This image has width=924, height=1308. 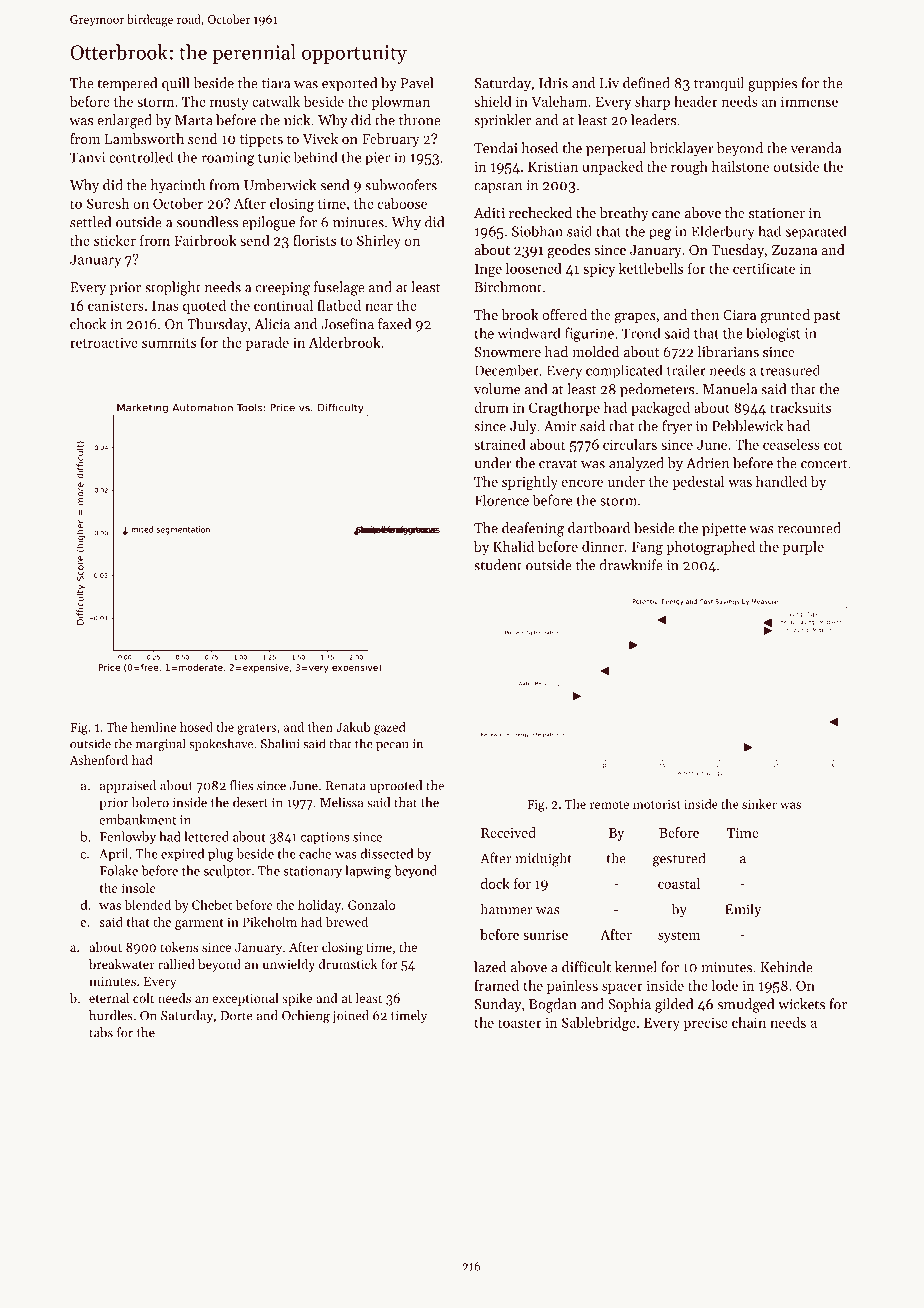 I want to click on tabs, so click(x=101, y=1032).
